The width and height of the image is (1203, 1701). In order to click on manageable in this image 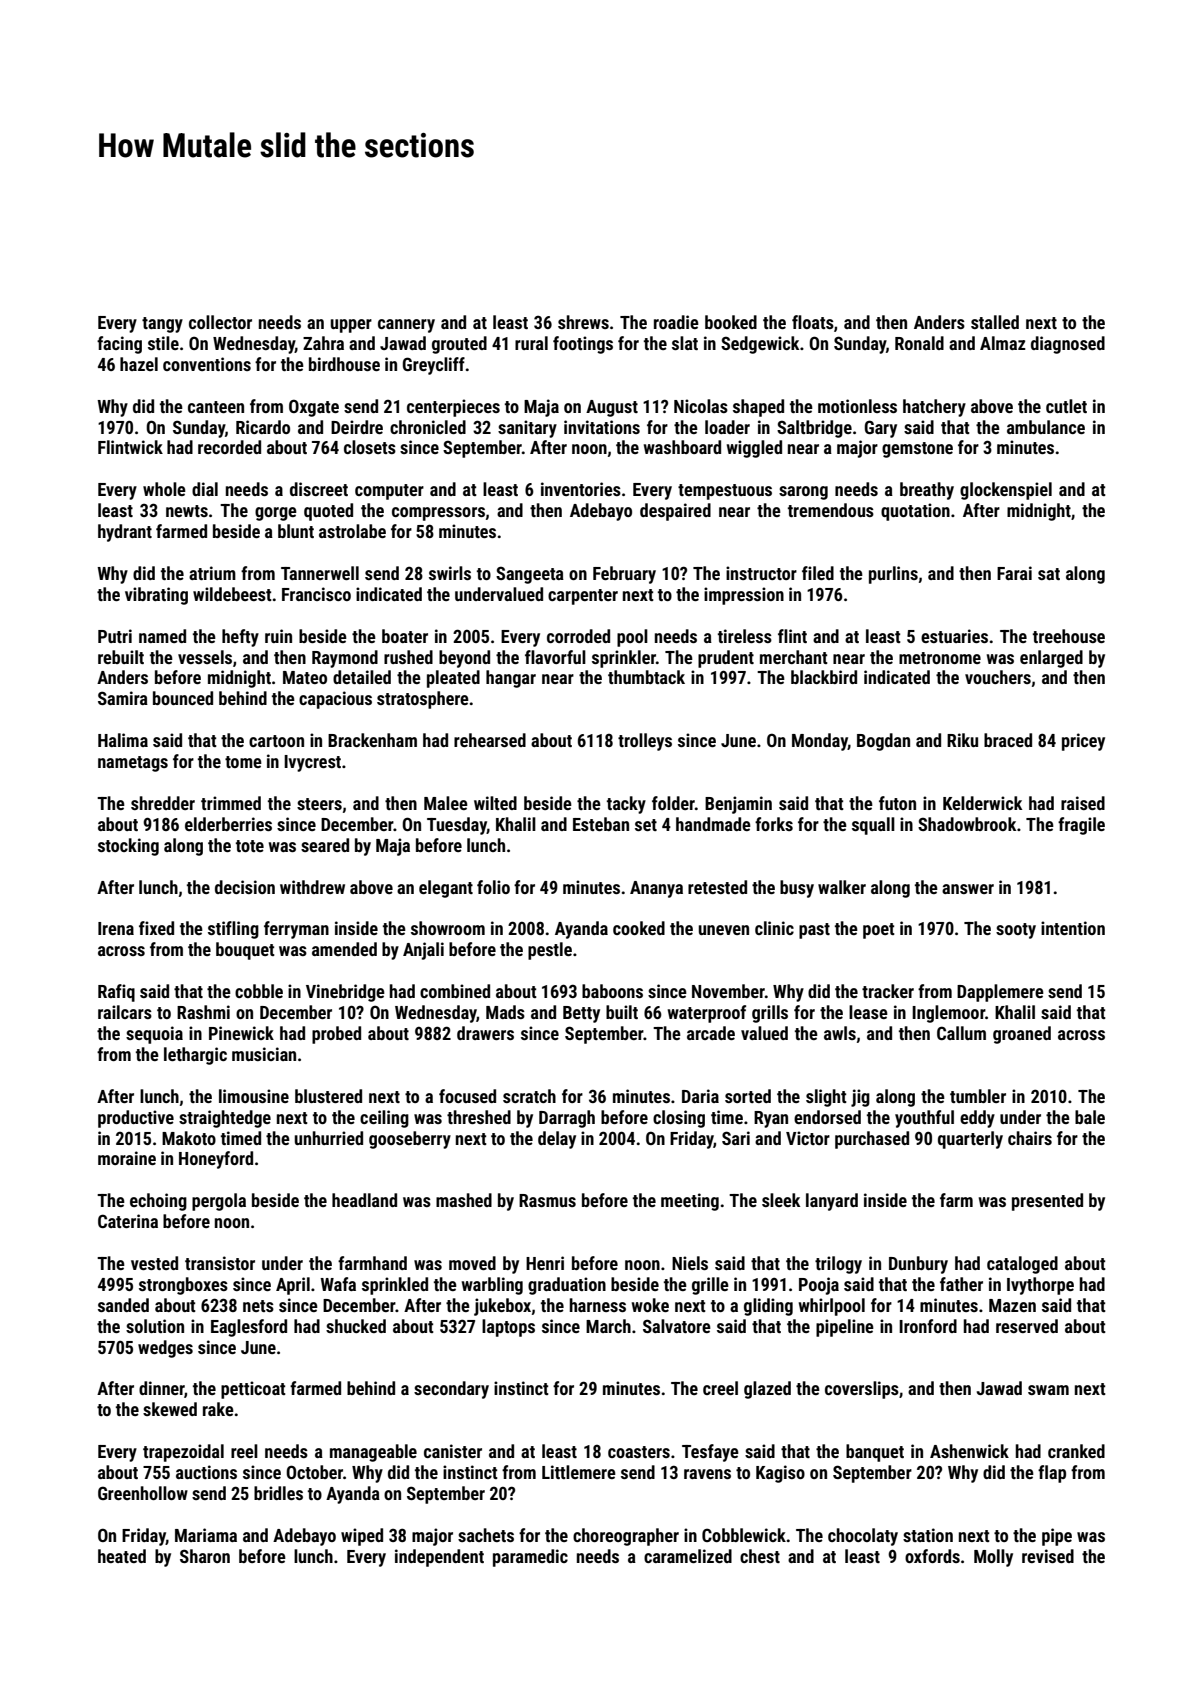, I will do `click(373, 1453)`.
